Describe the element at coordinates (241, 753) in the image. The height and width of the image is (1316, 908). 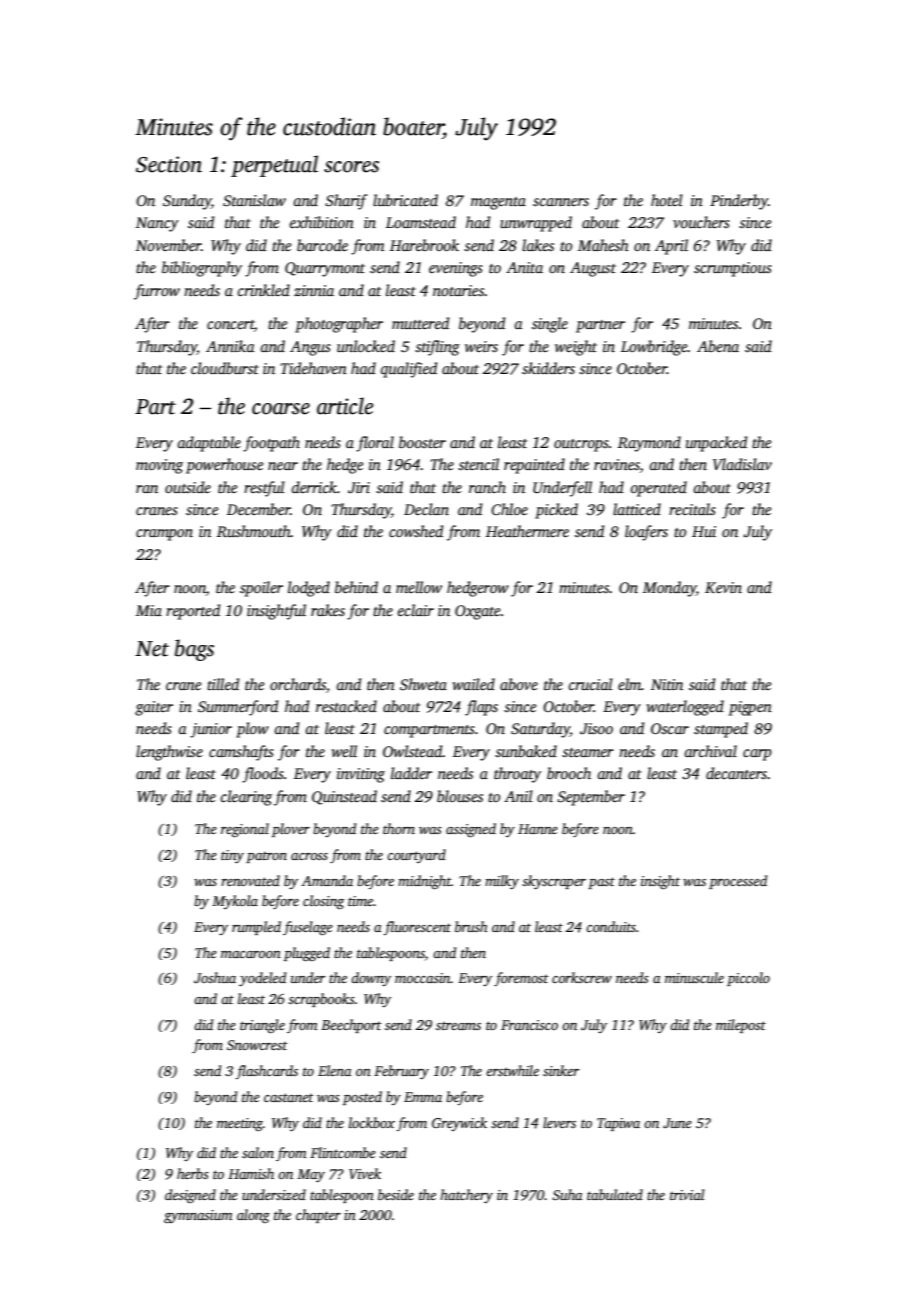
I see `camshafts` at that location.
